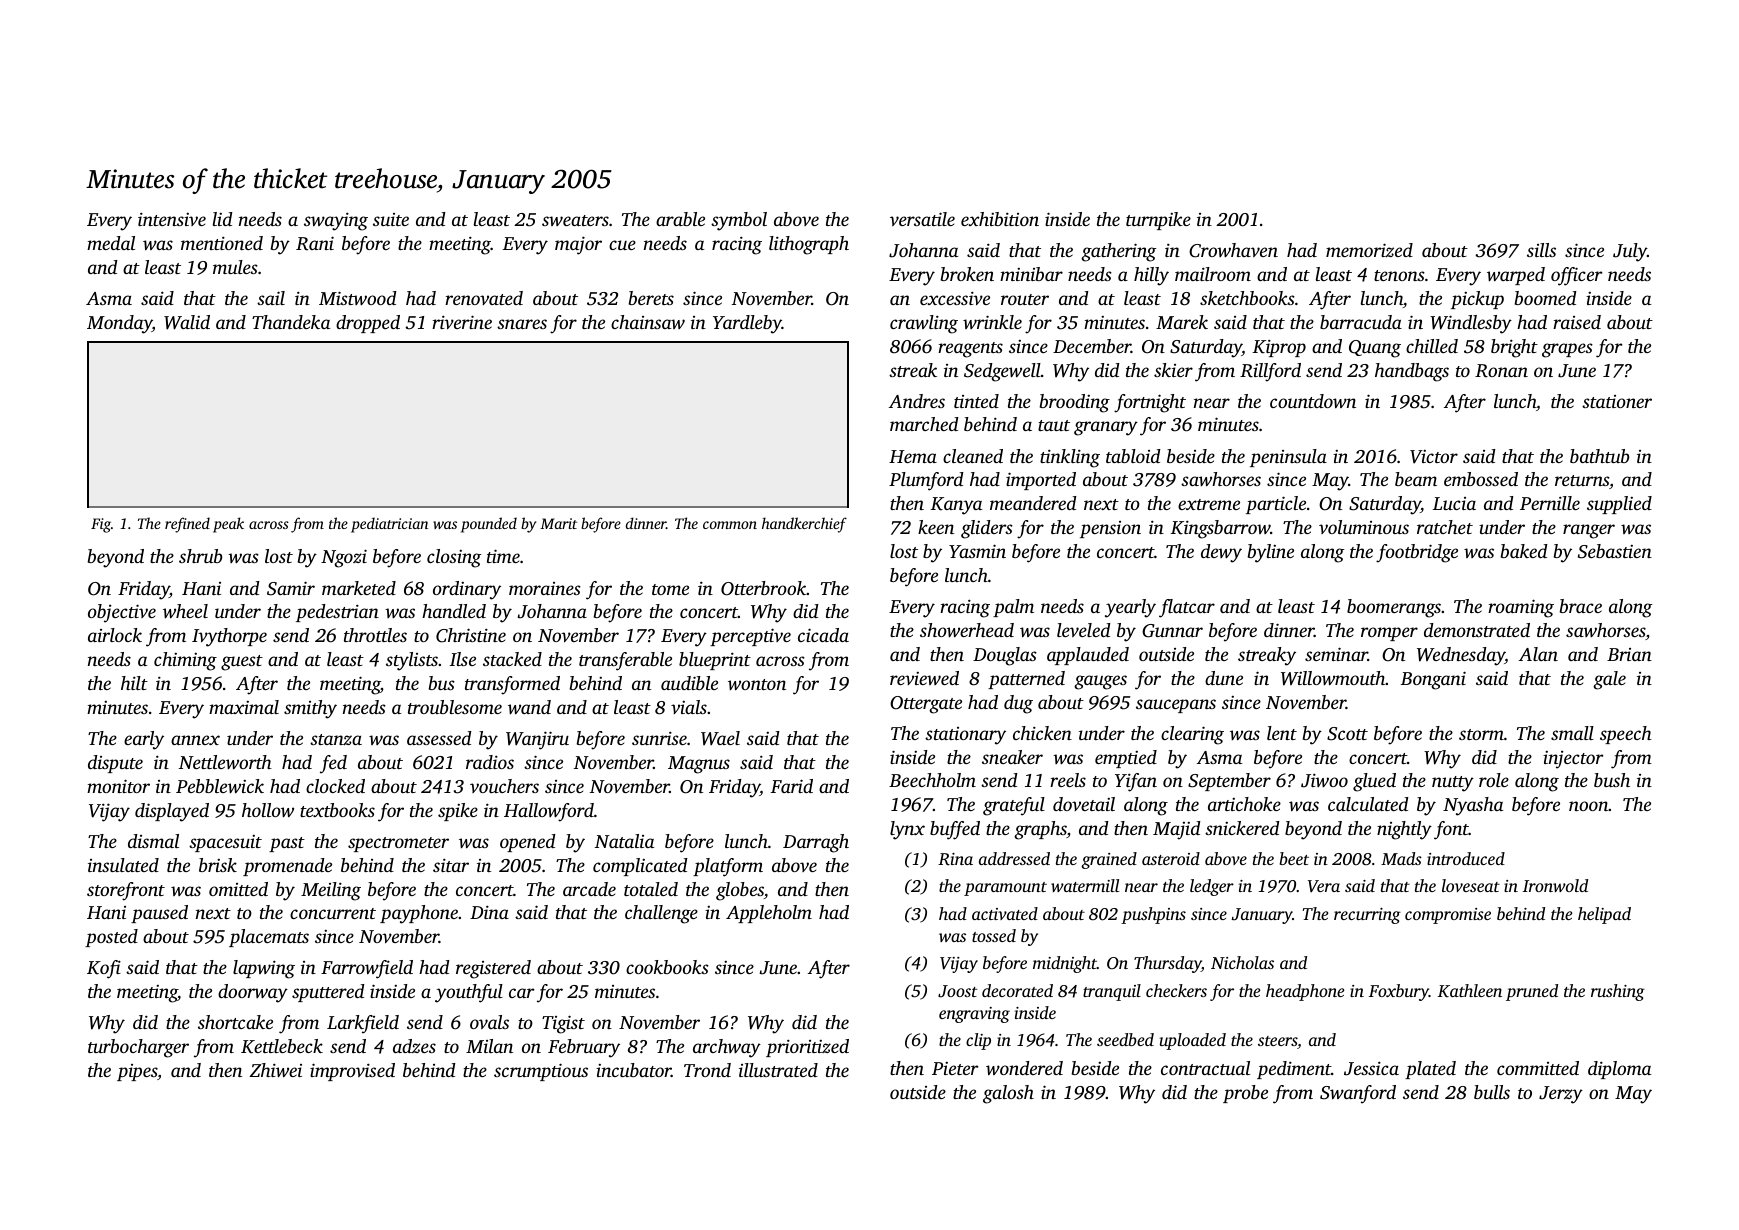 The image size is (1739, 1230). I want to click on dropped, so click(368, 324).
